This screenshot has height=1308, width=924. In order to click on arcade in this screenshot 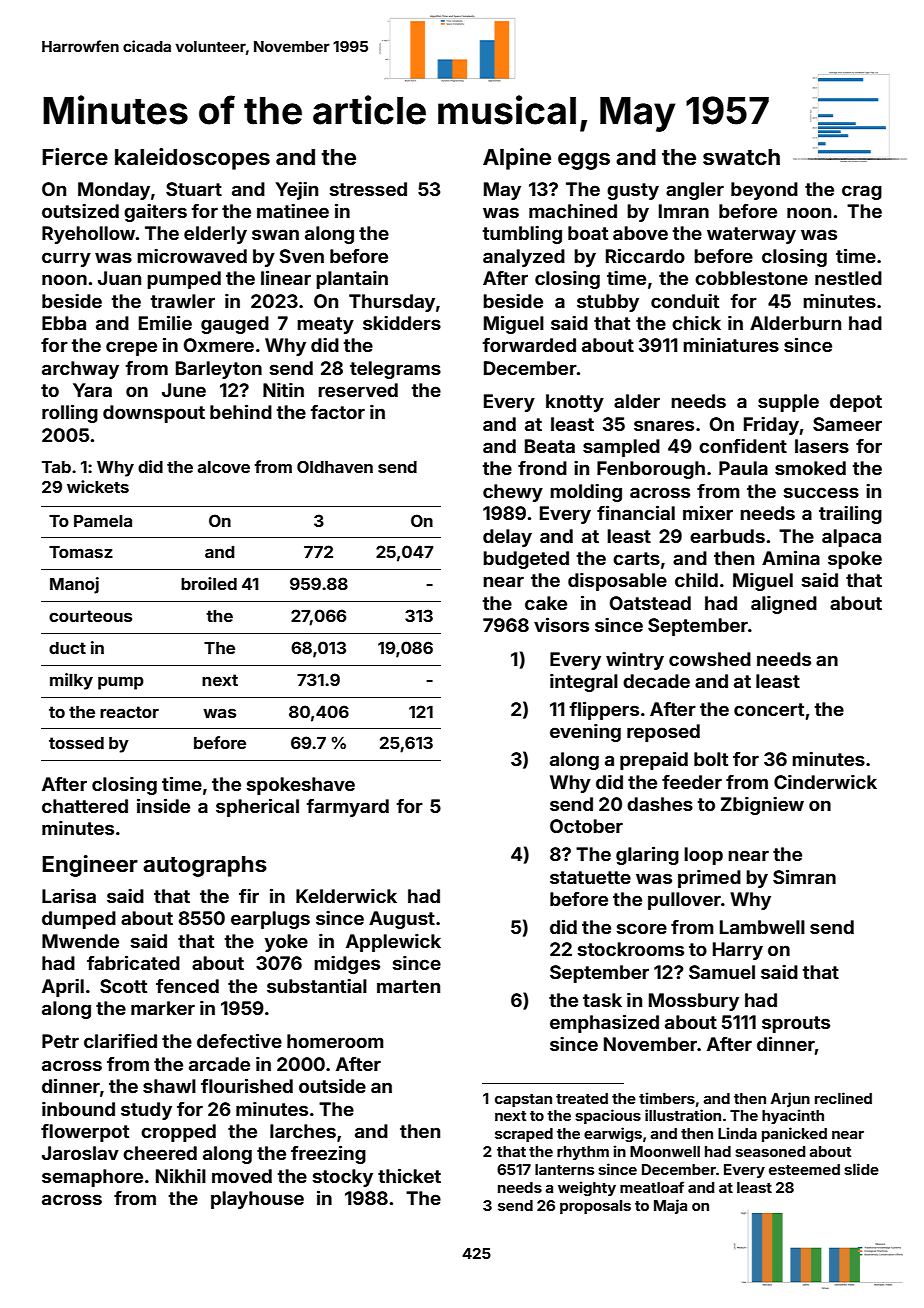, I will do `click(219, 1064)`.
